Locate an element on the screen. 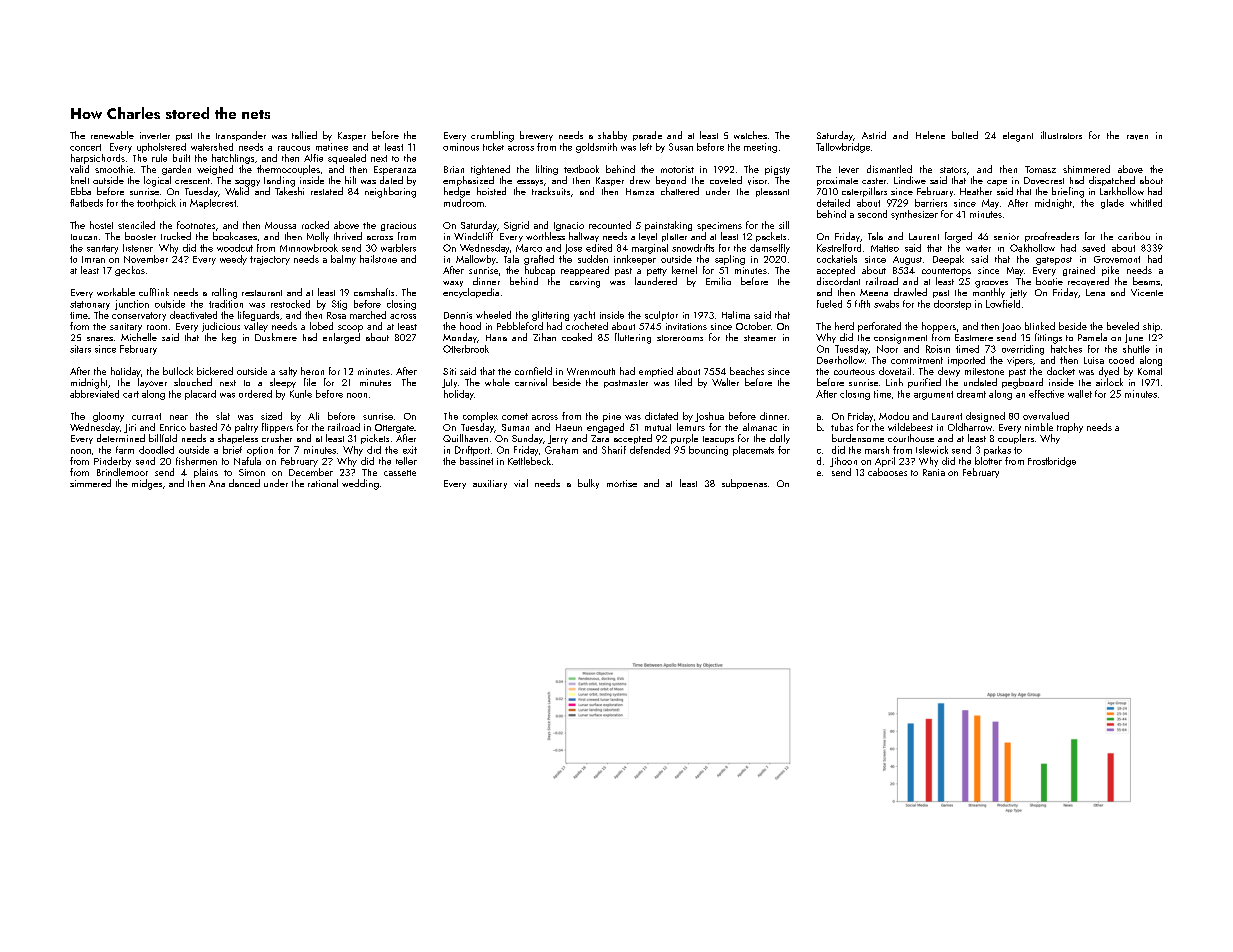  danced is located at coordinates (244, 483).
